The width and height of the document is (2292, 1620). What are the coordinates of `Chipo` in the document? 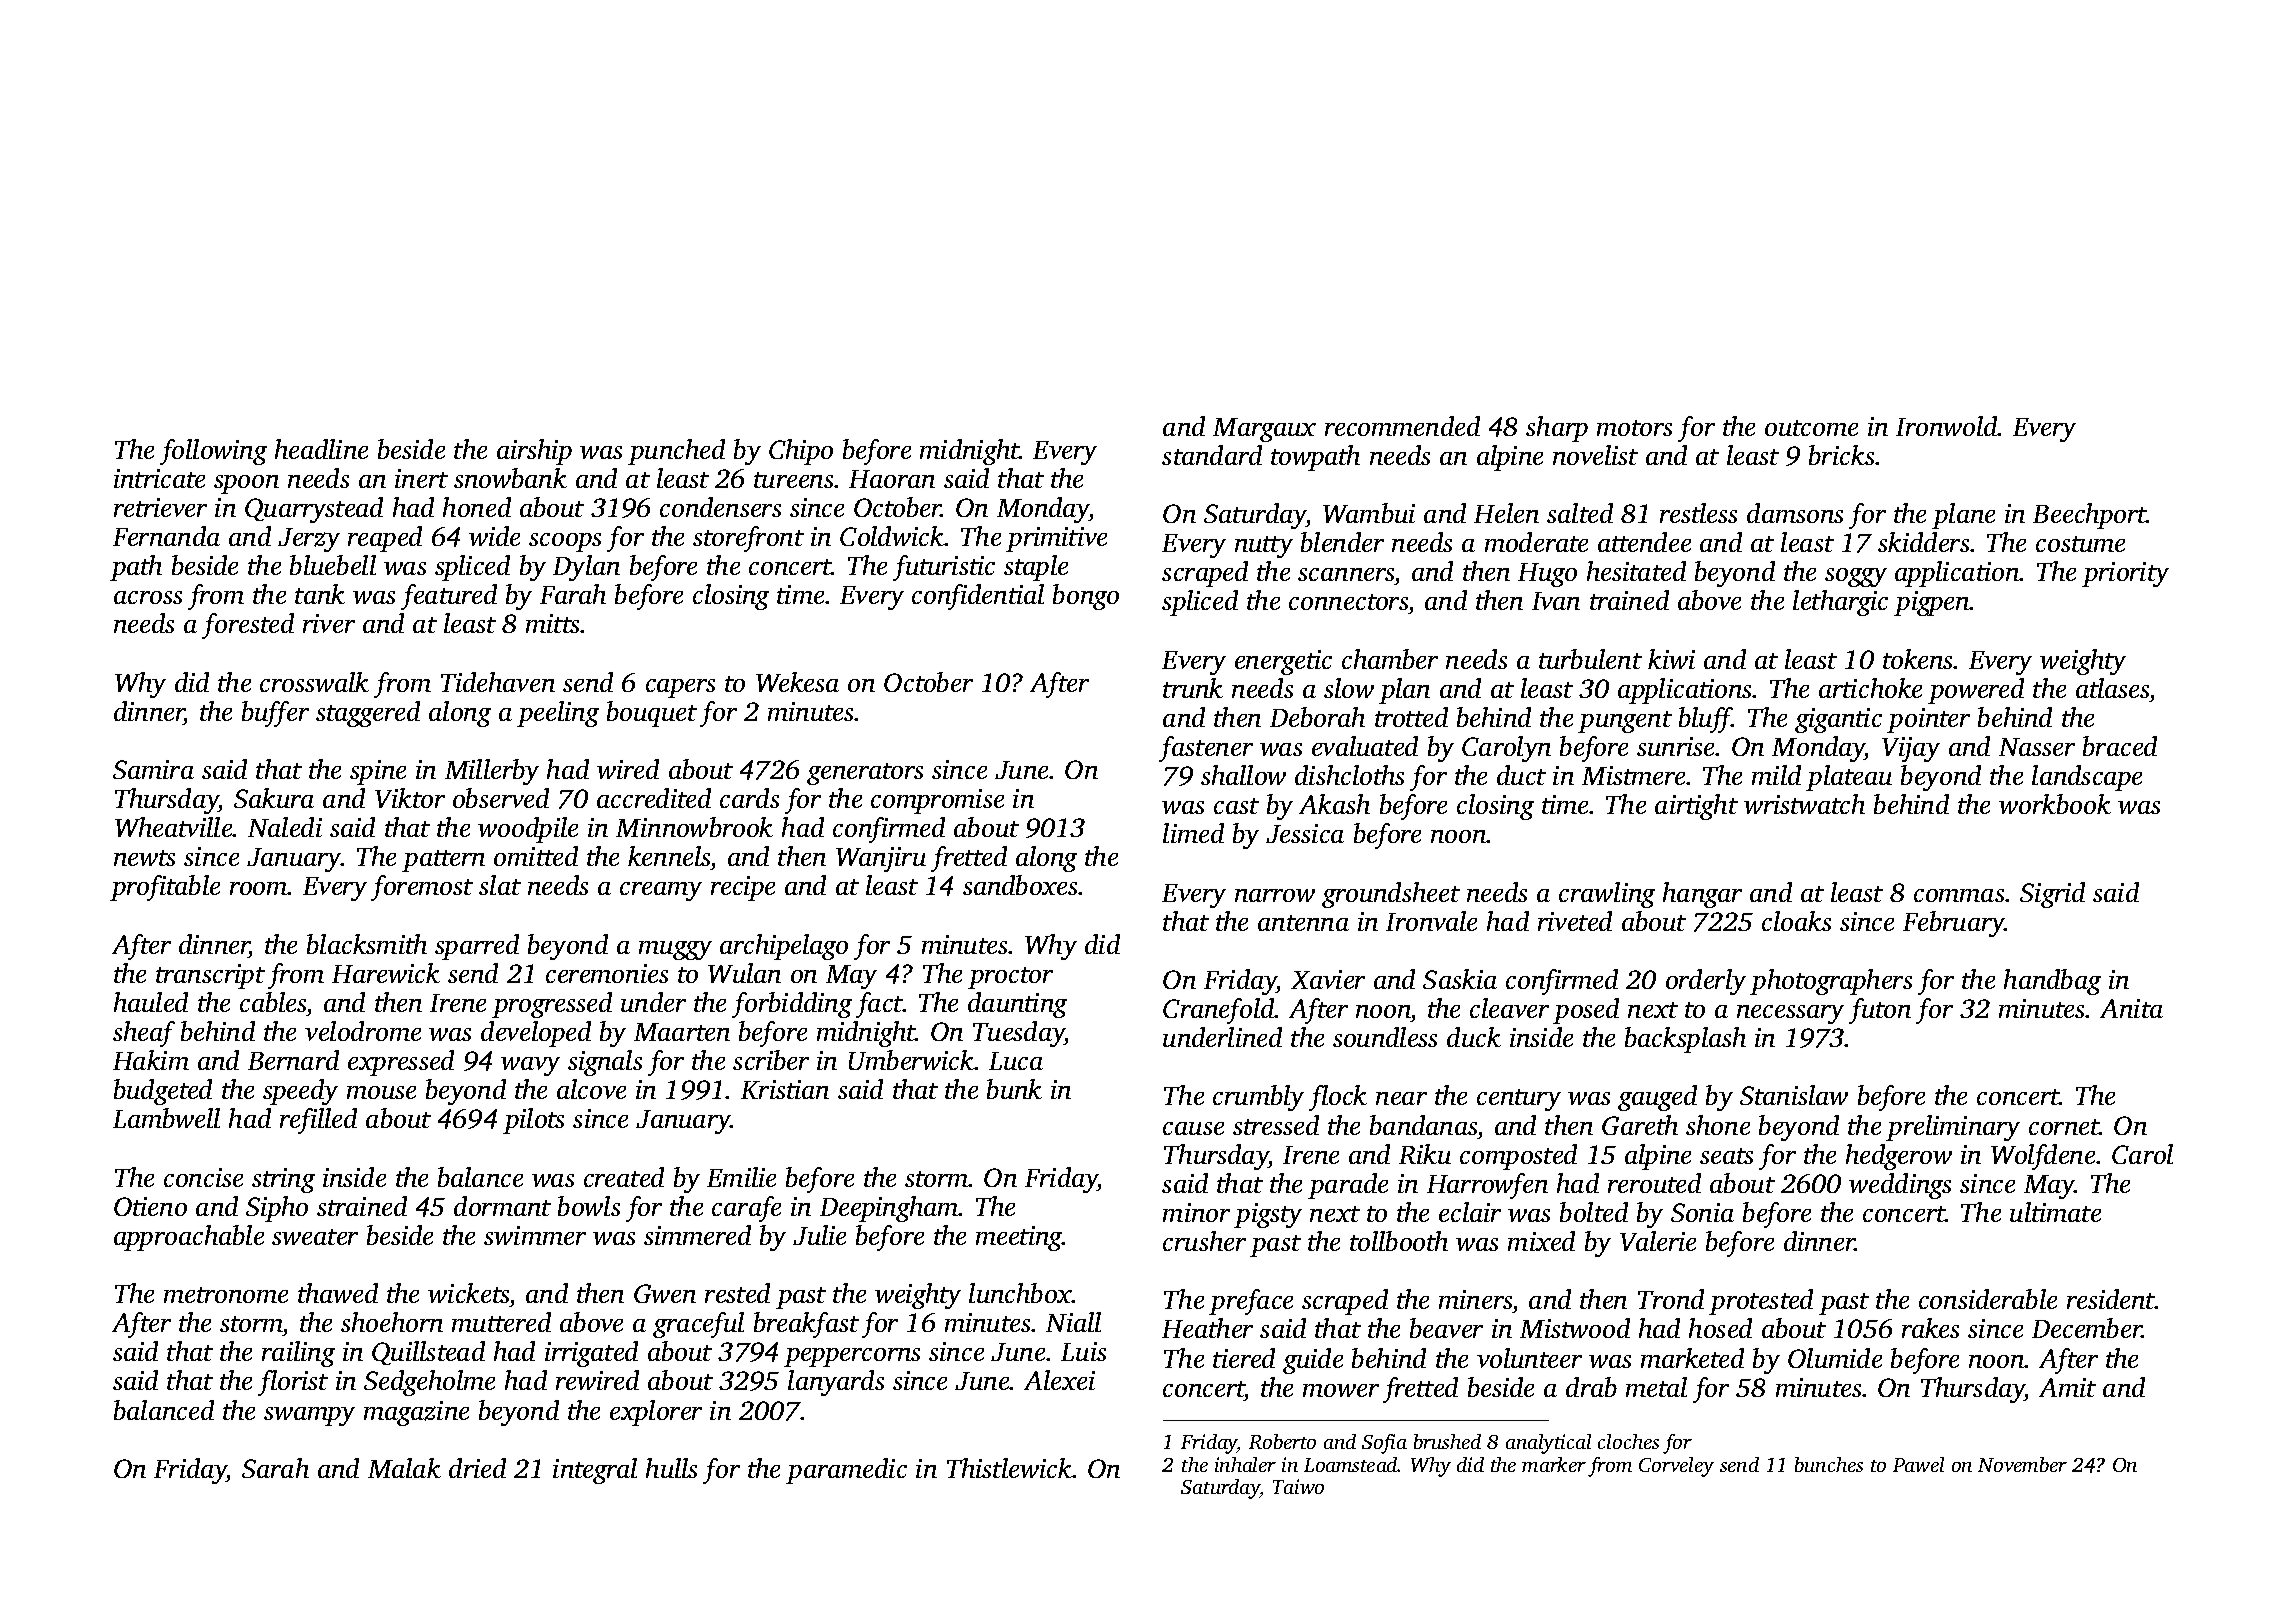 It's located at (801, 452).
